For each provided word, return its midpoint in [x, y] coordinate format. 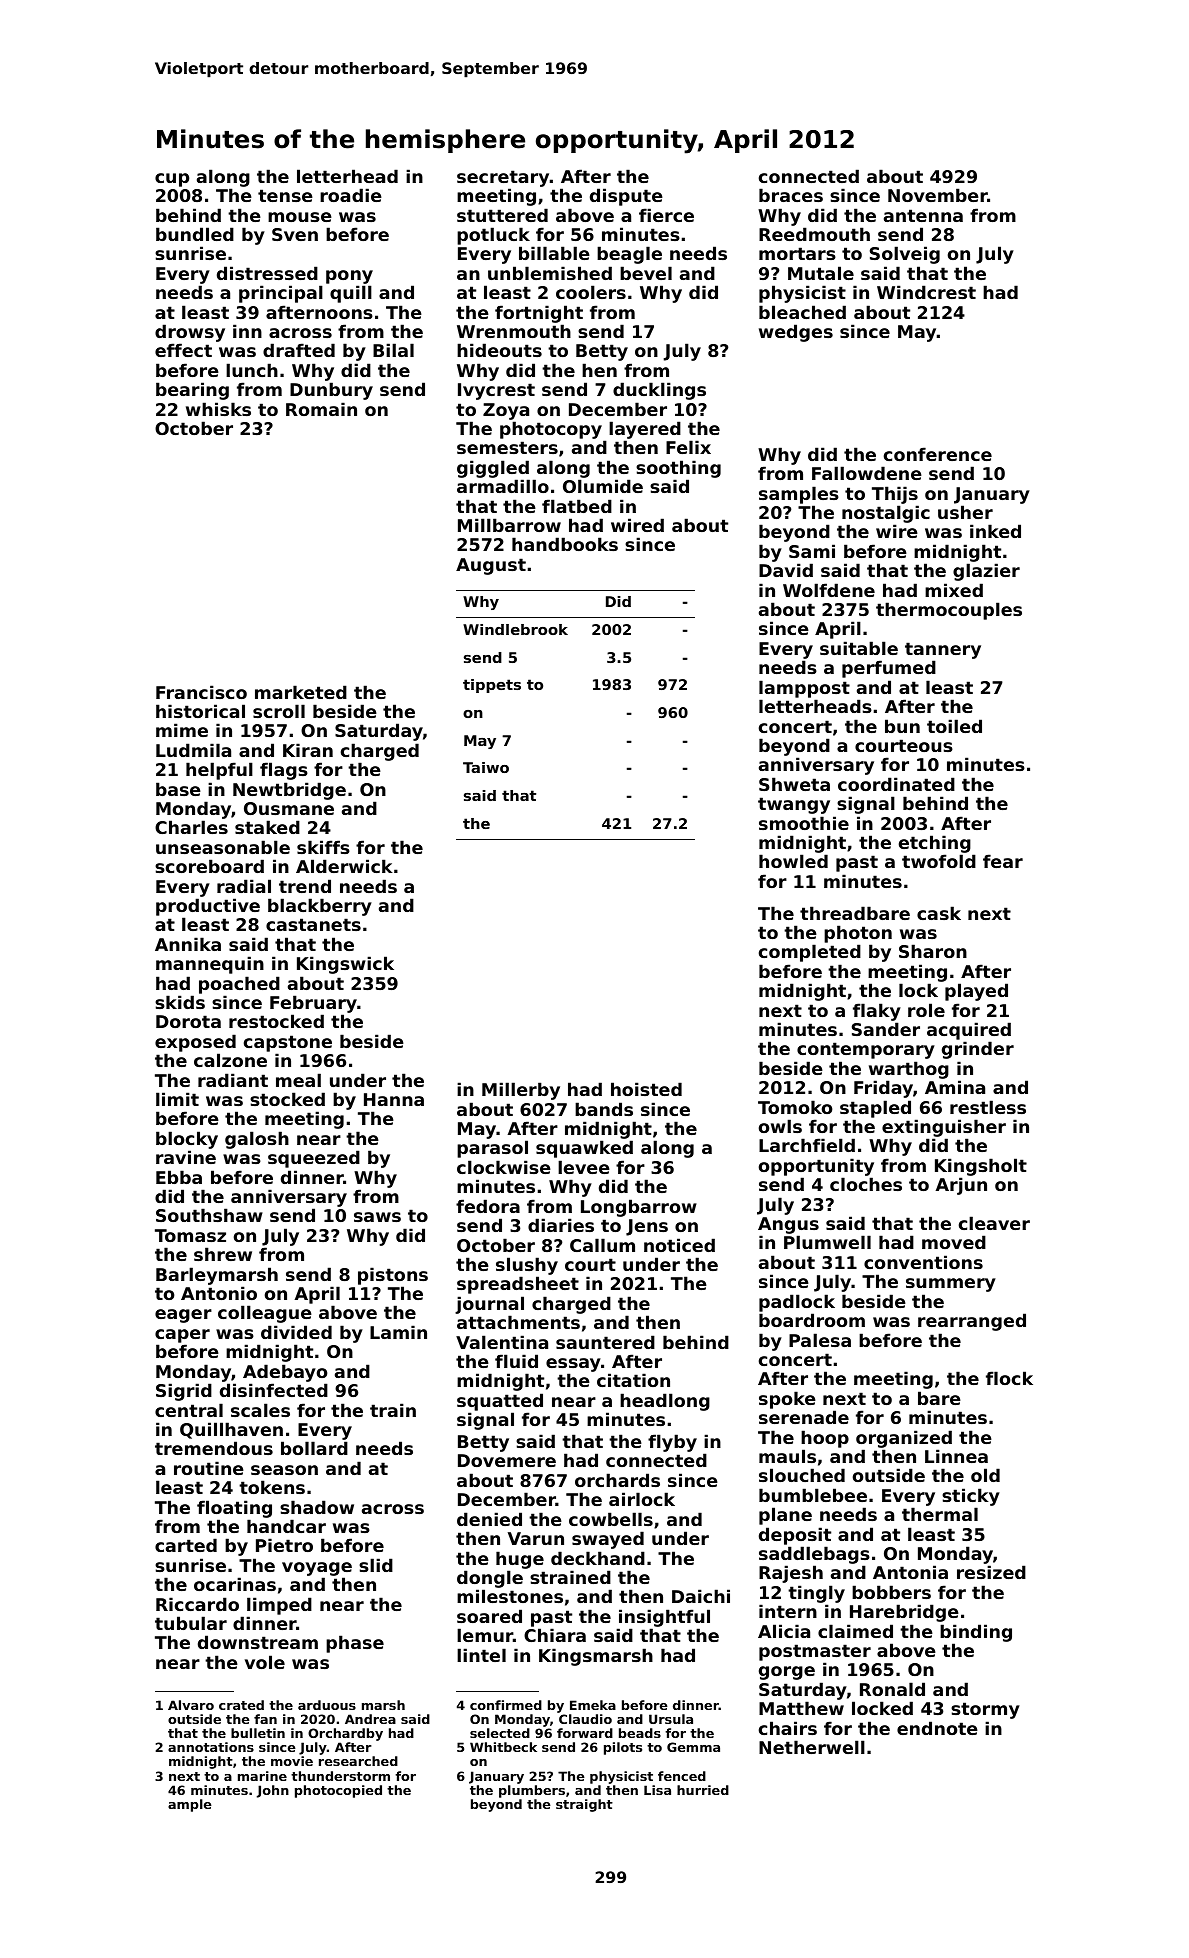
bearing [192, 391]
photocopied [338, 1791]
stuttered [502, 215]
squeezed [314, 1159]
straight [584, 1805]
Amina [955, 1087]
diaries [561, 1225]
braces [791, 195]
